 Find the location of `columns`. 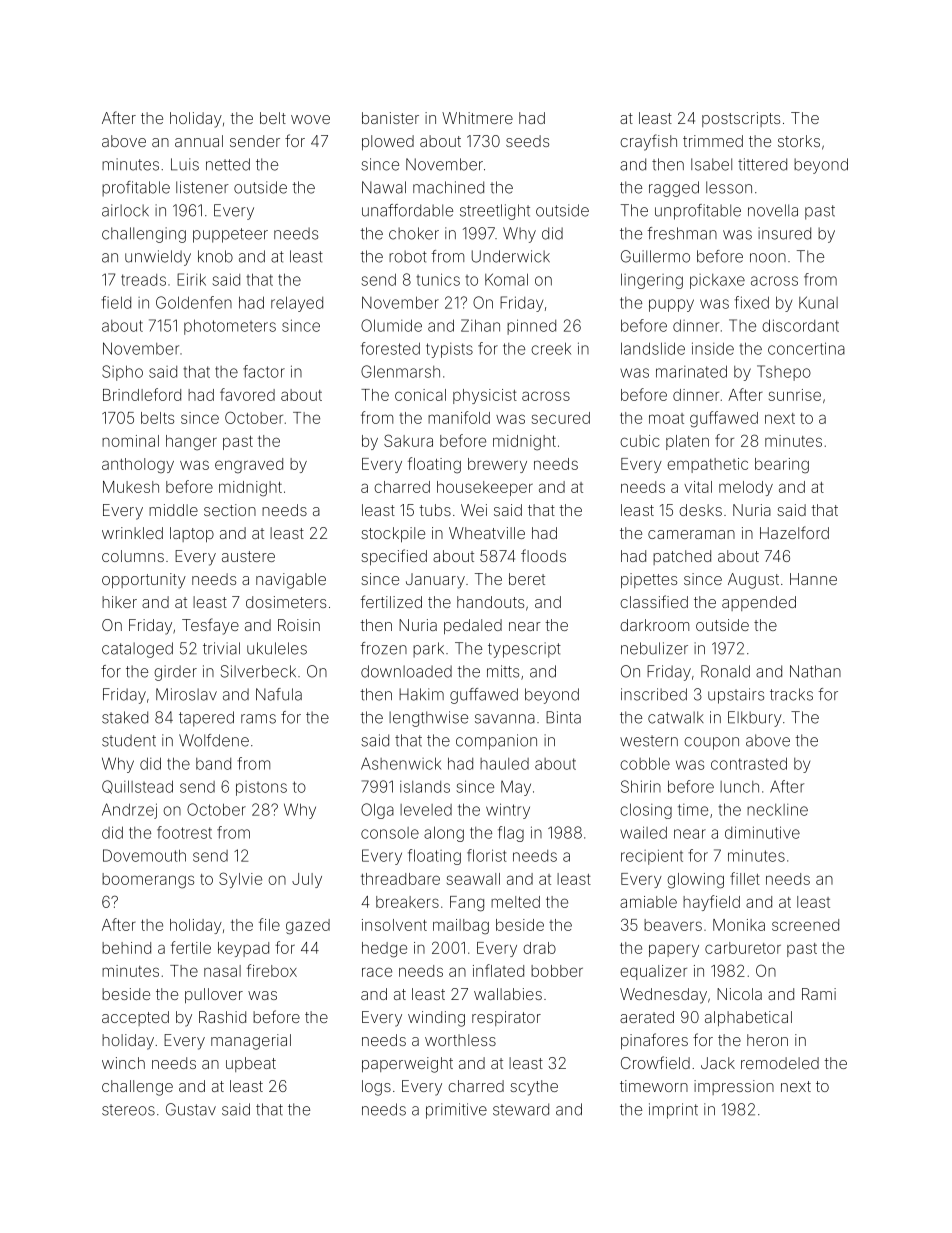

columns is located at coordinates (133, 556).
